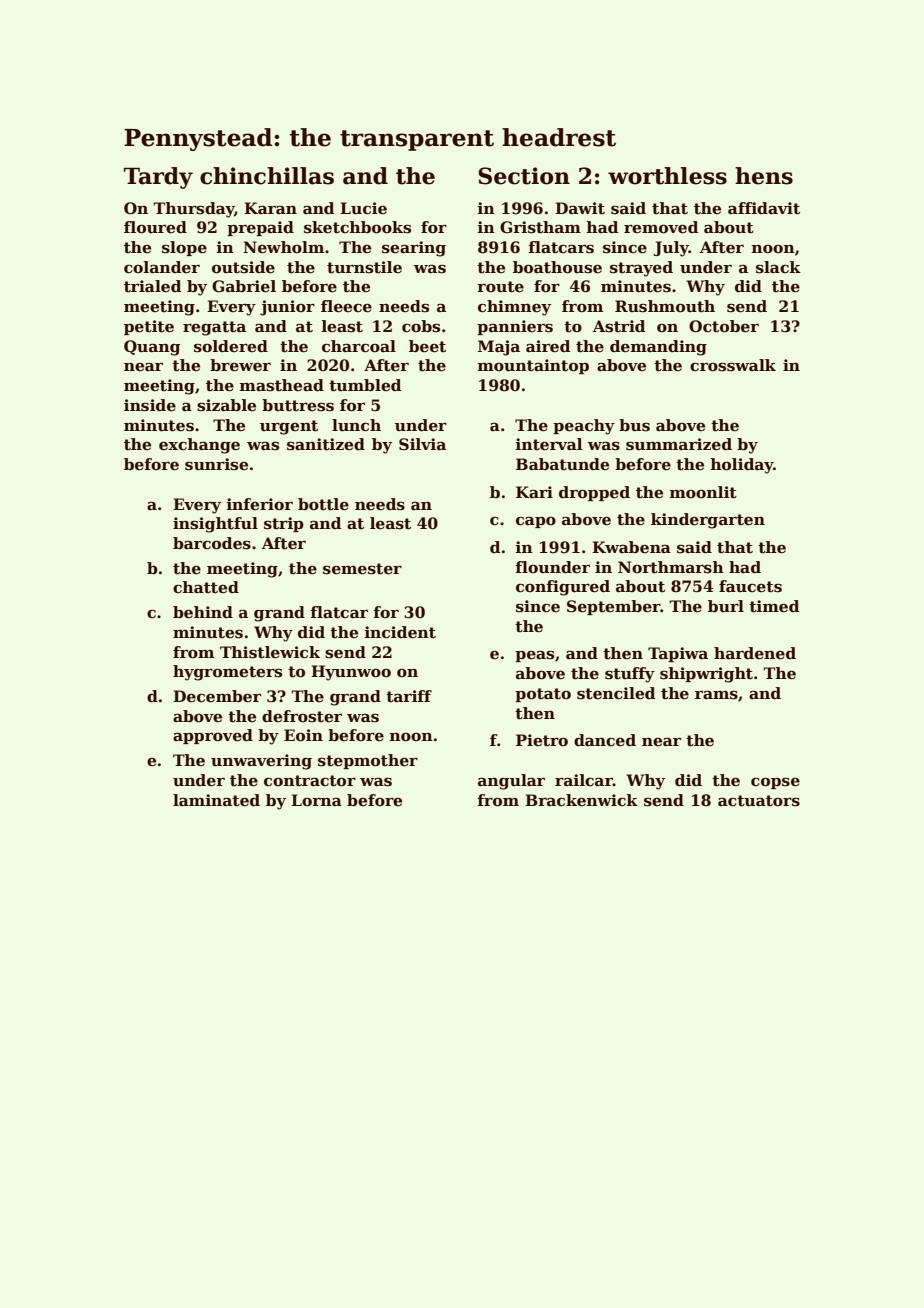  Describe the element at coordinates (678, 654) in the screenshot. I see `Tapiwa` at that location.
